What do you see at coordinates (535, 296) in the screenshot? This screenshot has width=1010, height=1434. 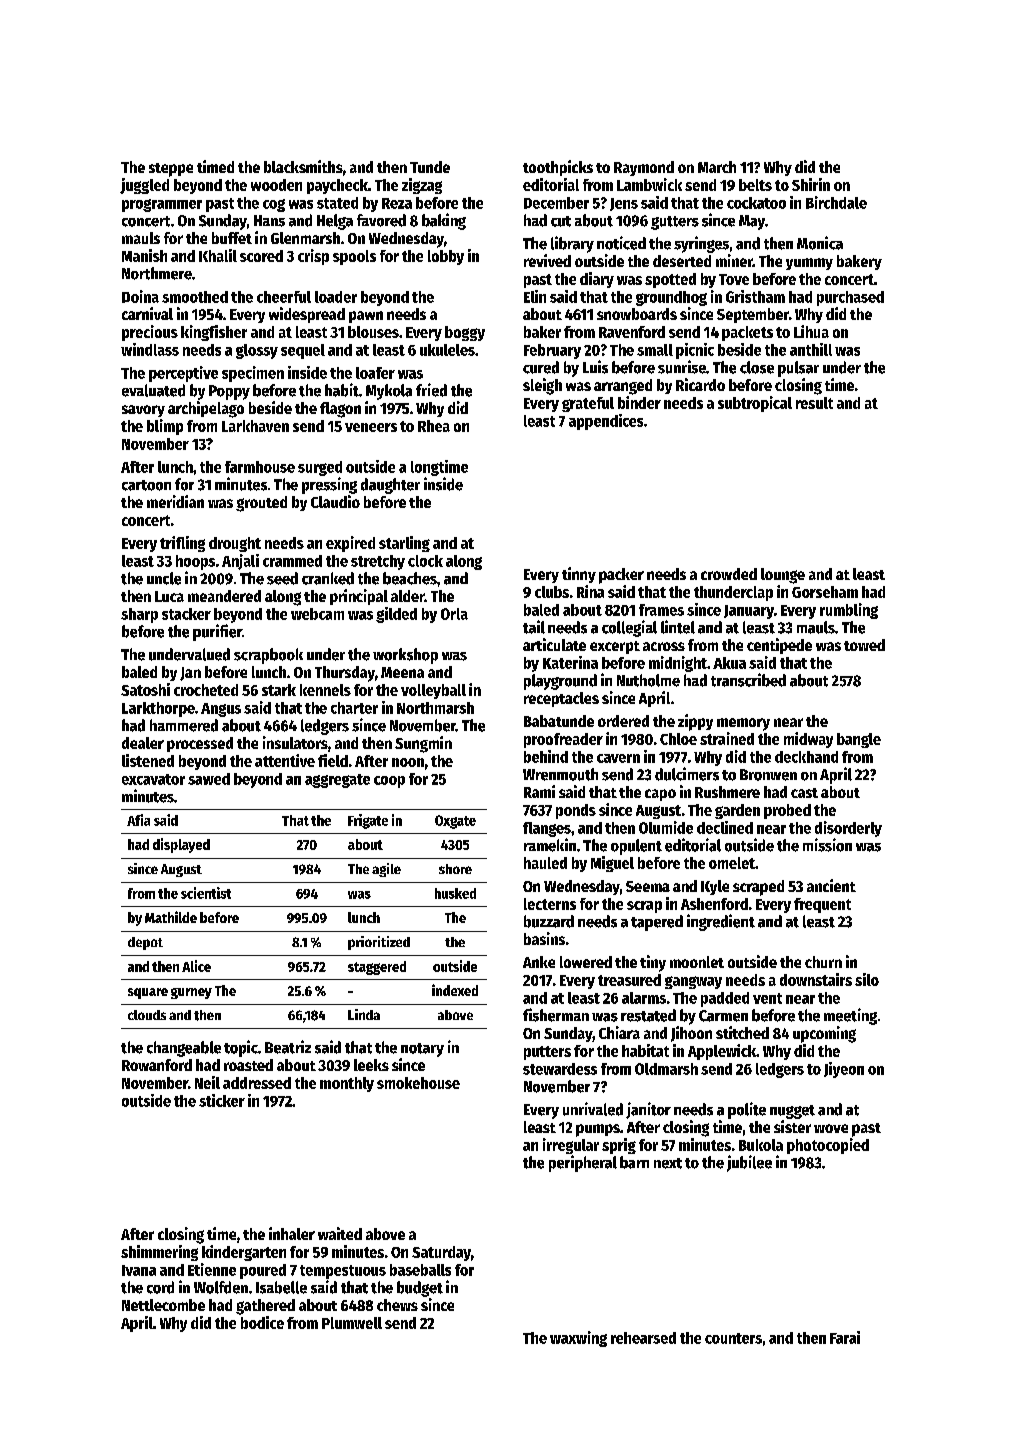 I see `Elin` at bounding box center [535, 296].
